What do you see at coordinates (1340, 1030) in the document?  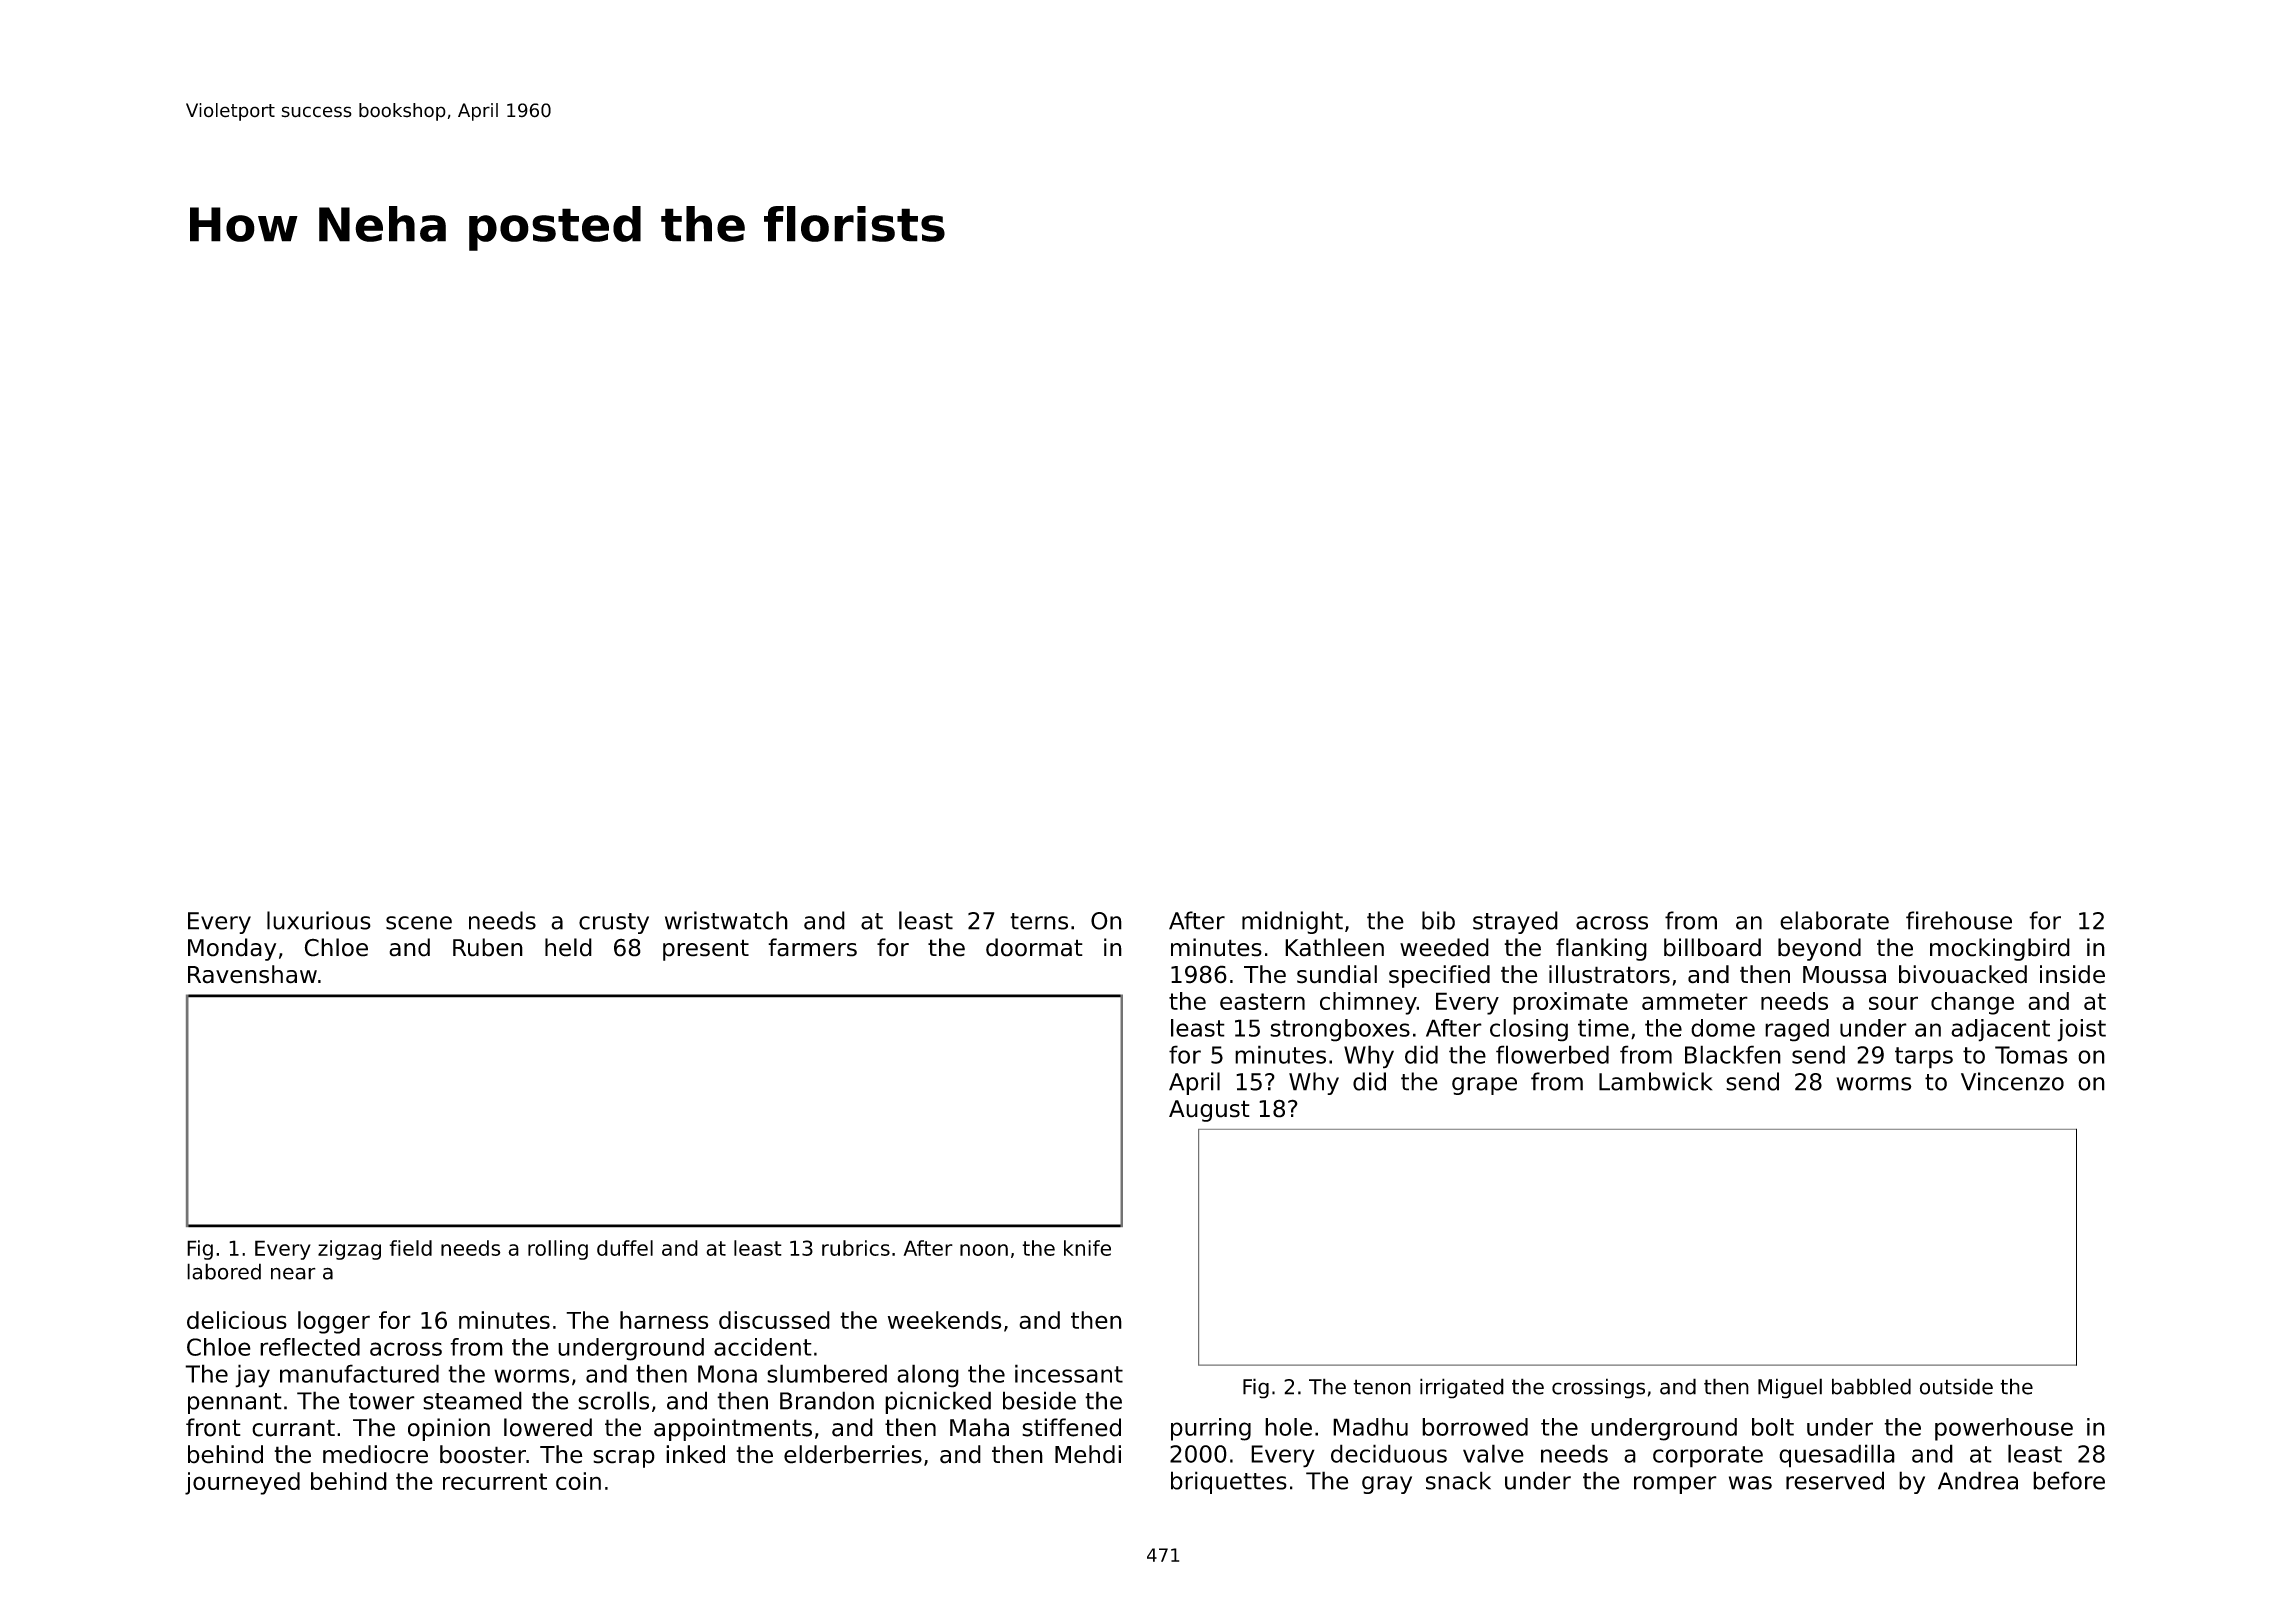 I see `strongboxes` at bounding box center [1340, 1030].
